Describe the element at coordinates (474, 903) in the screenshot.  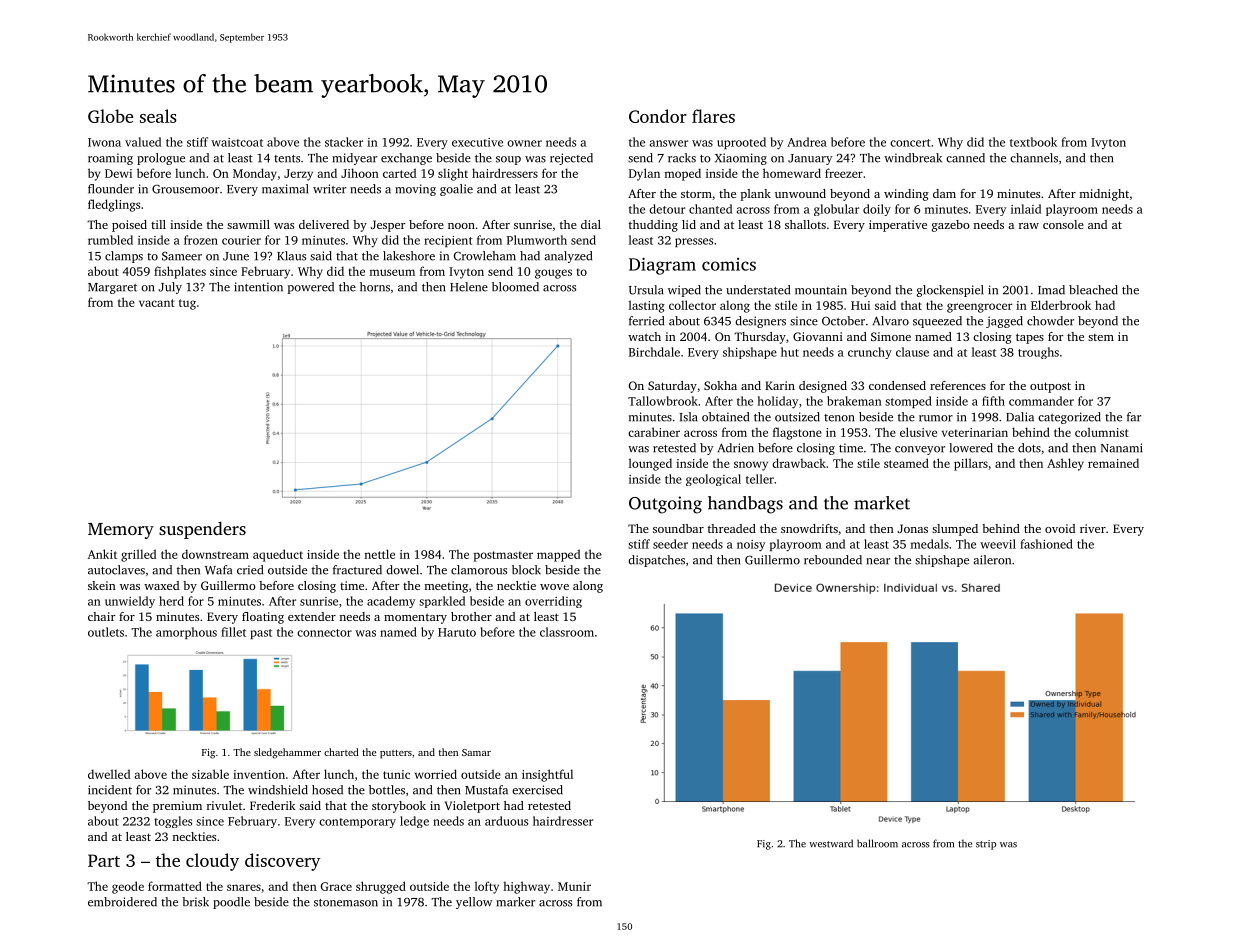
I see `yellow` at that location.
